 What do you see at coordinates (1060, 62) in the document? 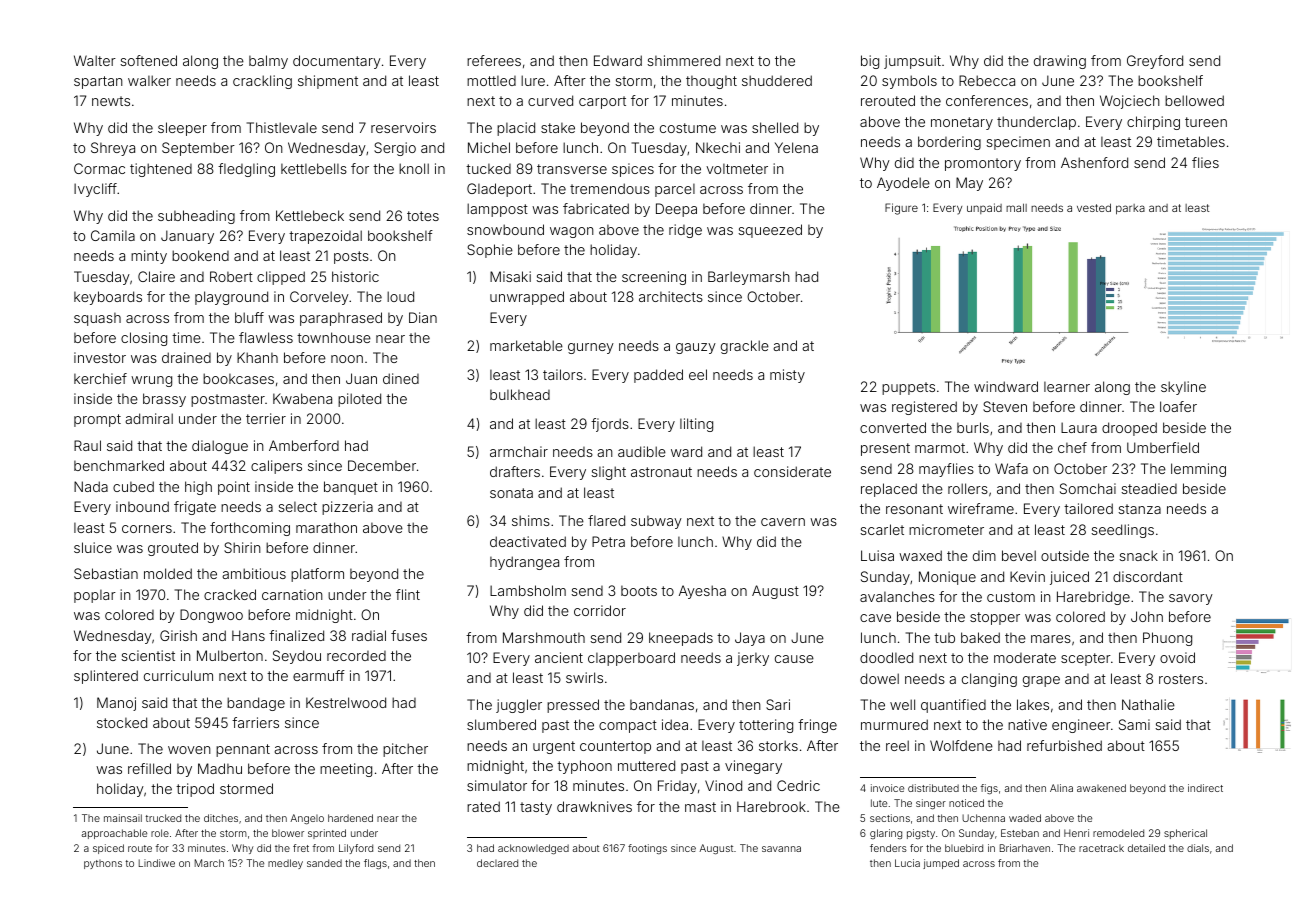
I see `drawing` at bounding box center [1060, 62].
